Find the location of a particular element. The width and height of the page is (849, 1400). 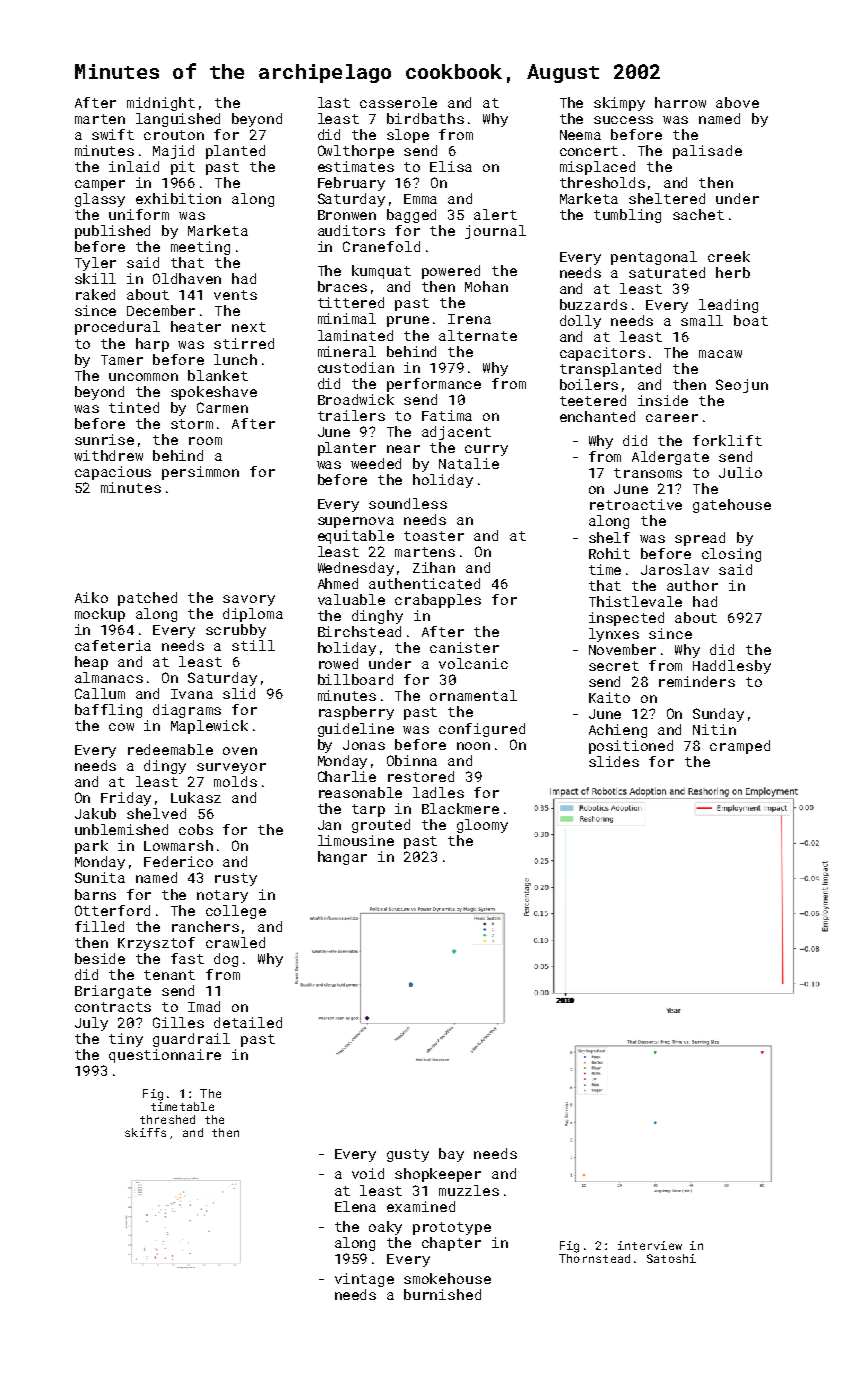

vintage is located at coordinates (364, 1280).
